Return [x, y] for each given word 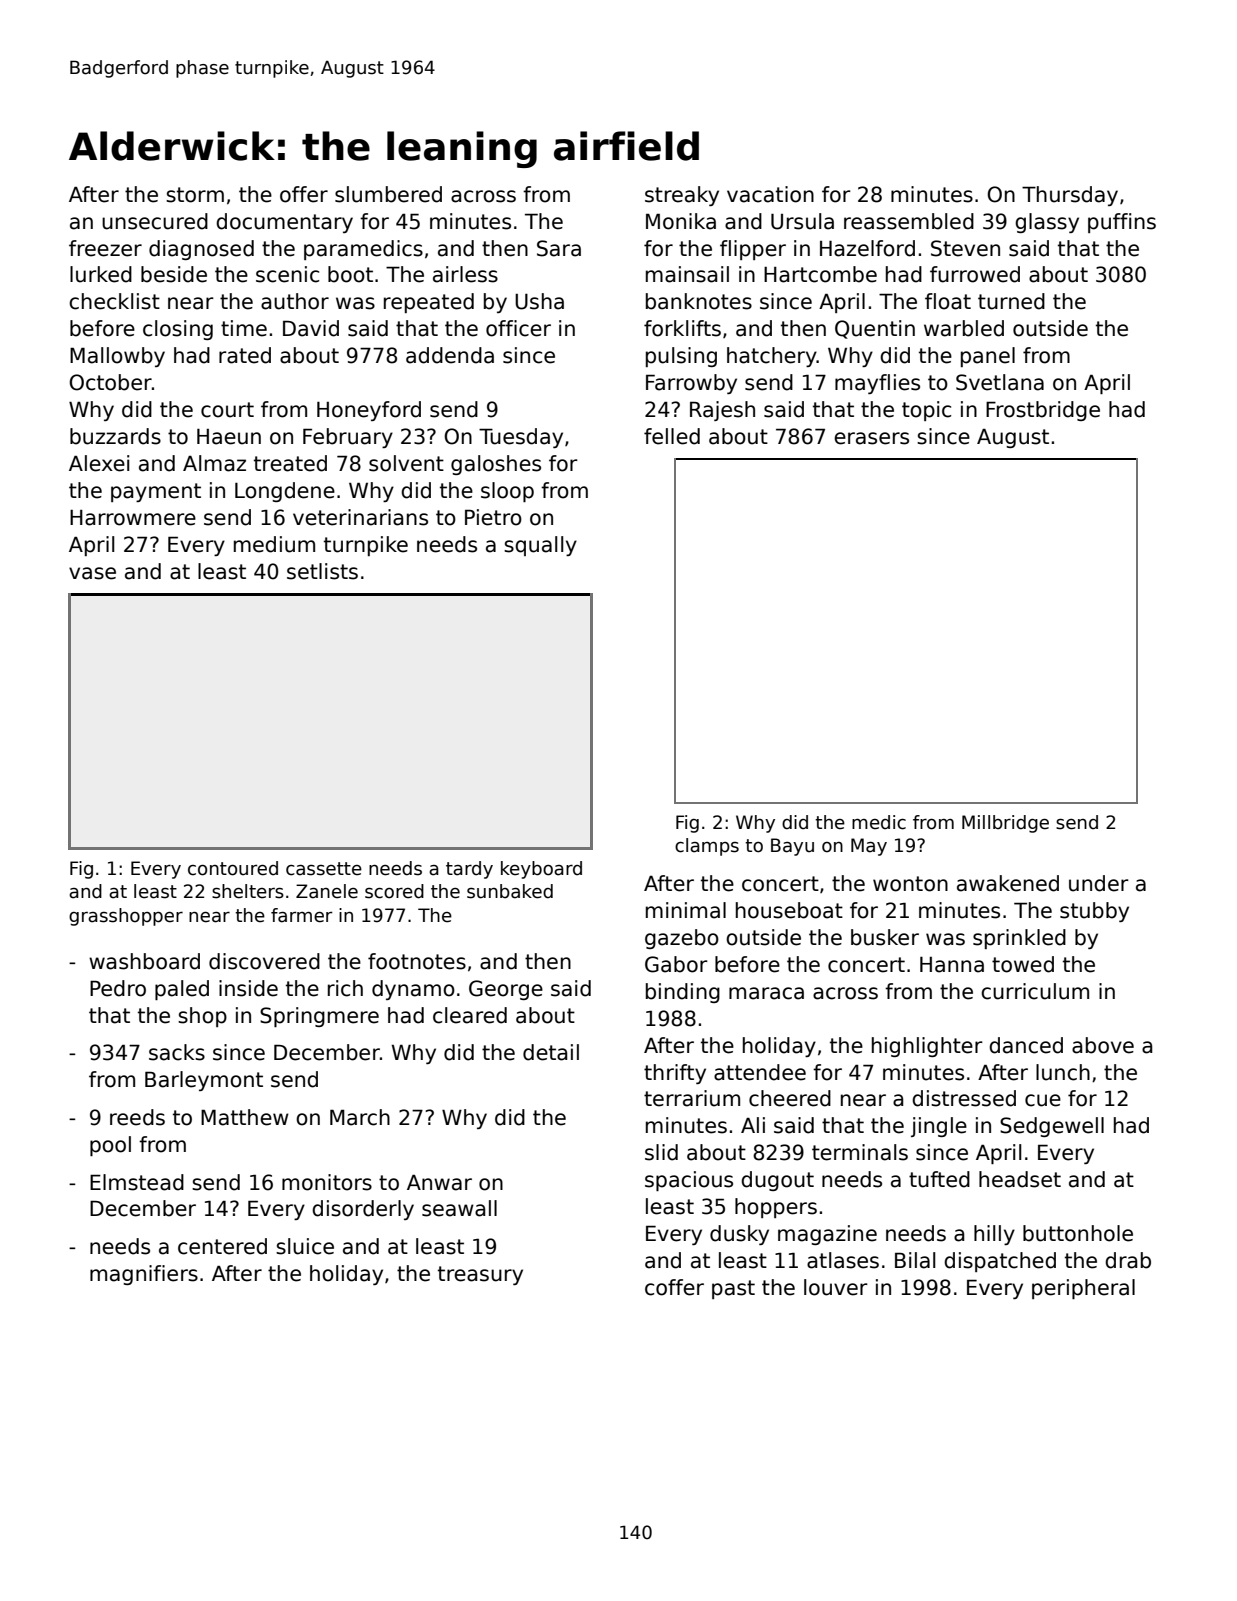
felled [672, 436]
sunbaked [510, 891]
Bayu [792, 847]
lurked [101, 274]
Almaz [214, 463]
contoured [233, 868]
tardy [469, 870]
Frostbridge [1043, 411]
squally [540, 546]
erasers [871, 438]
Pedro [118, 988]
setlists [322, 571]
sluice [305, 1246]
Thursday [1070, 196]
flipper [753, 250]
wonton [910, 884]
